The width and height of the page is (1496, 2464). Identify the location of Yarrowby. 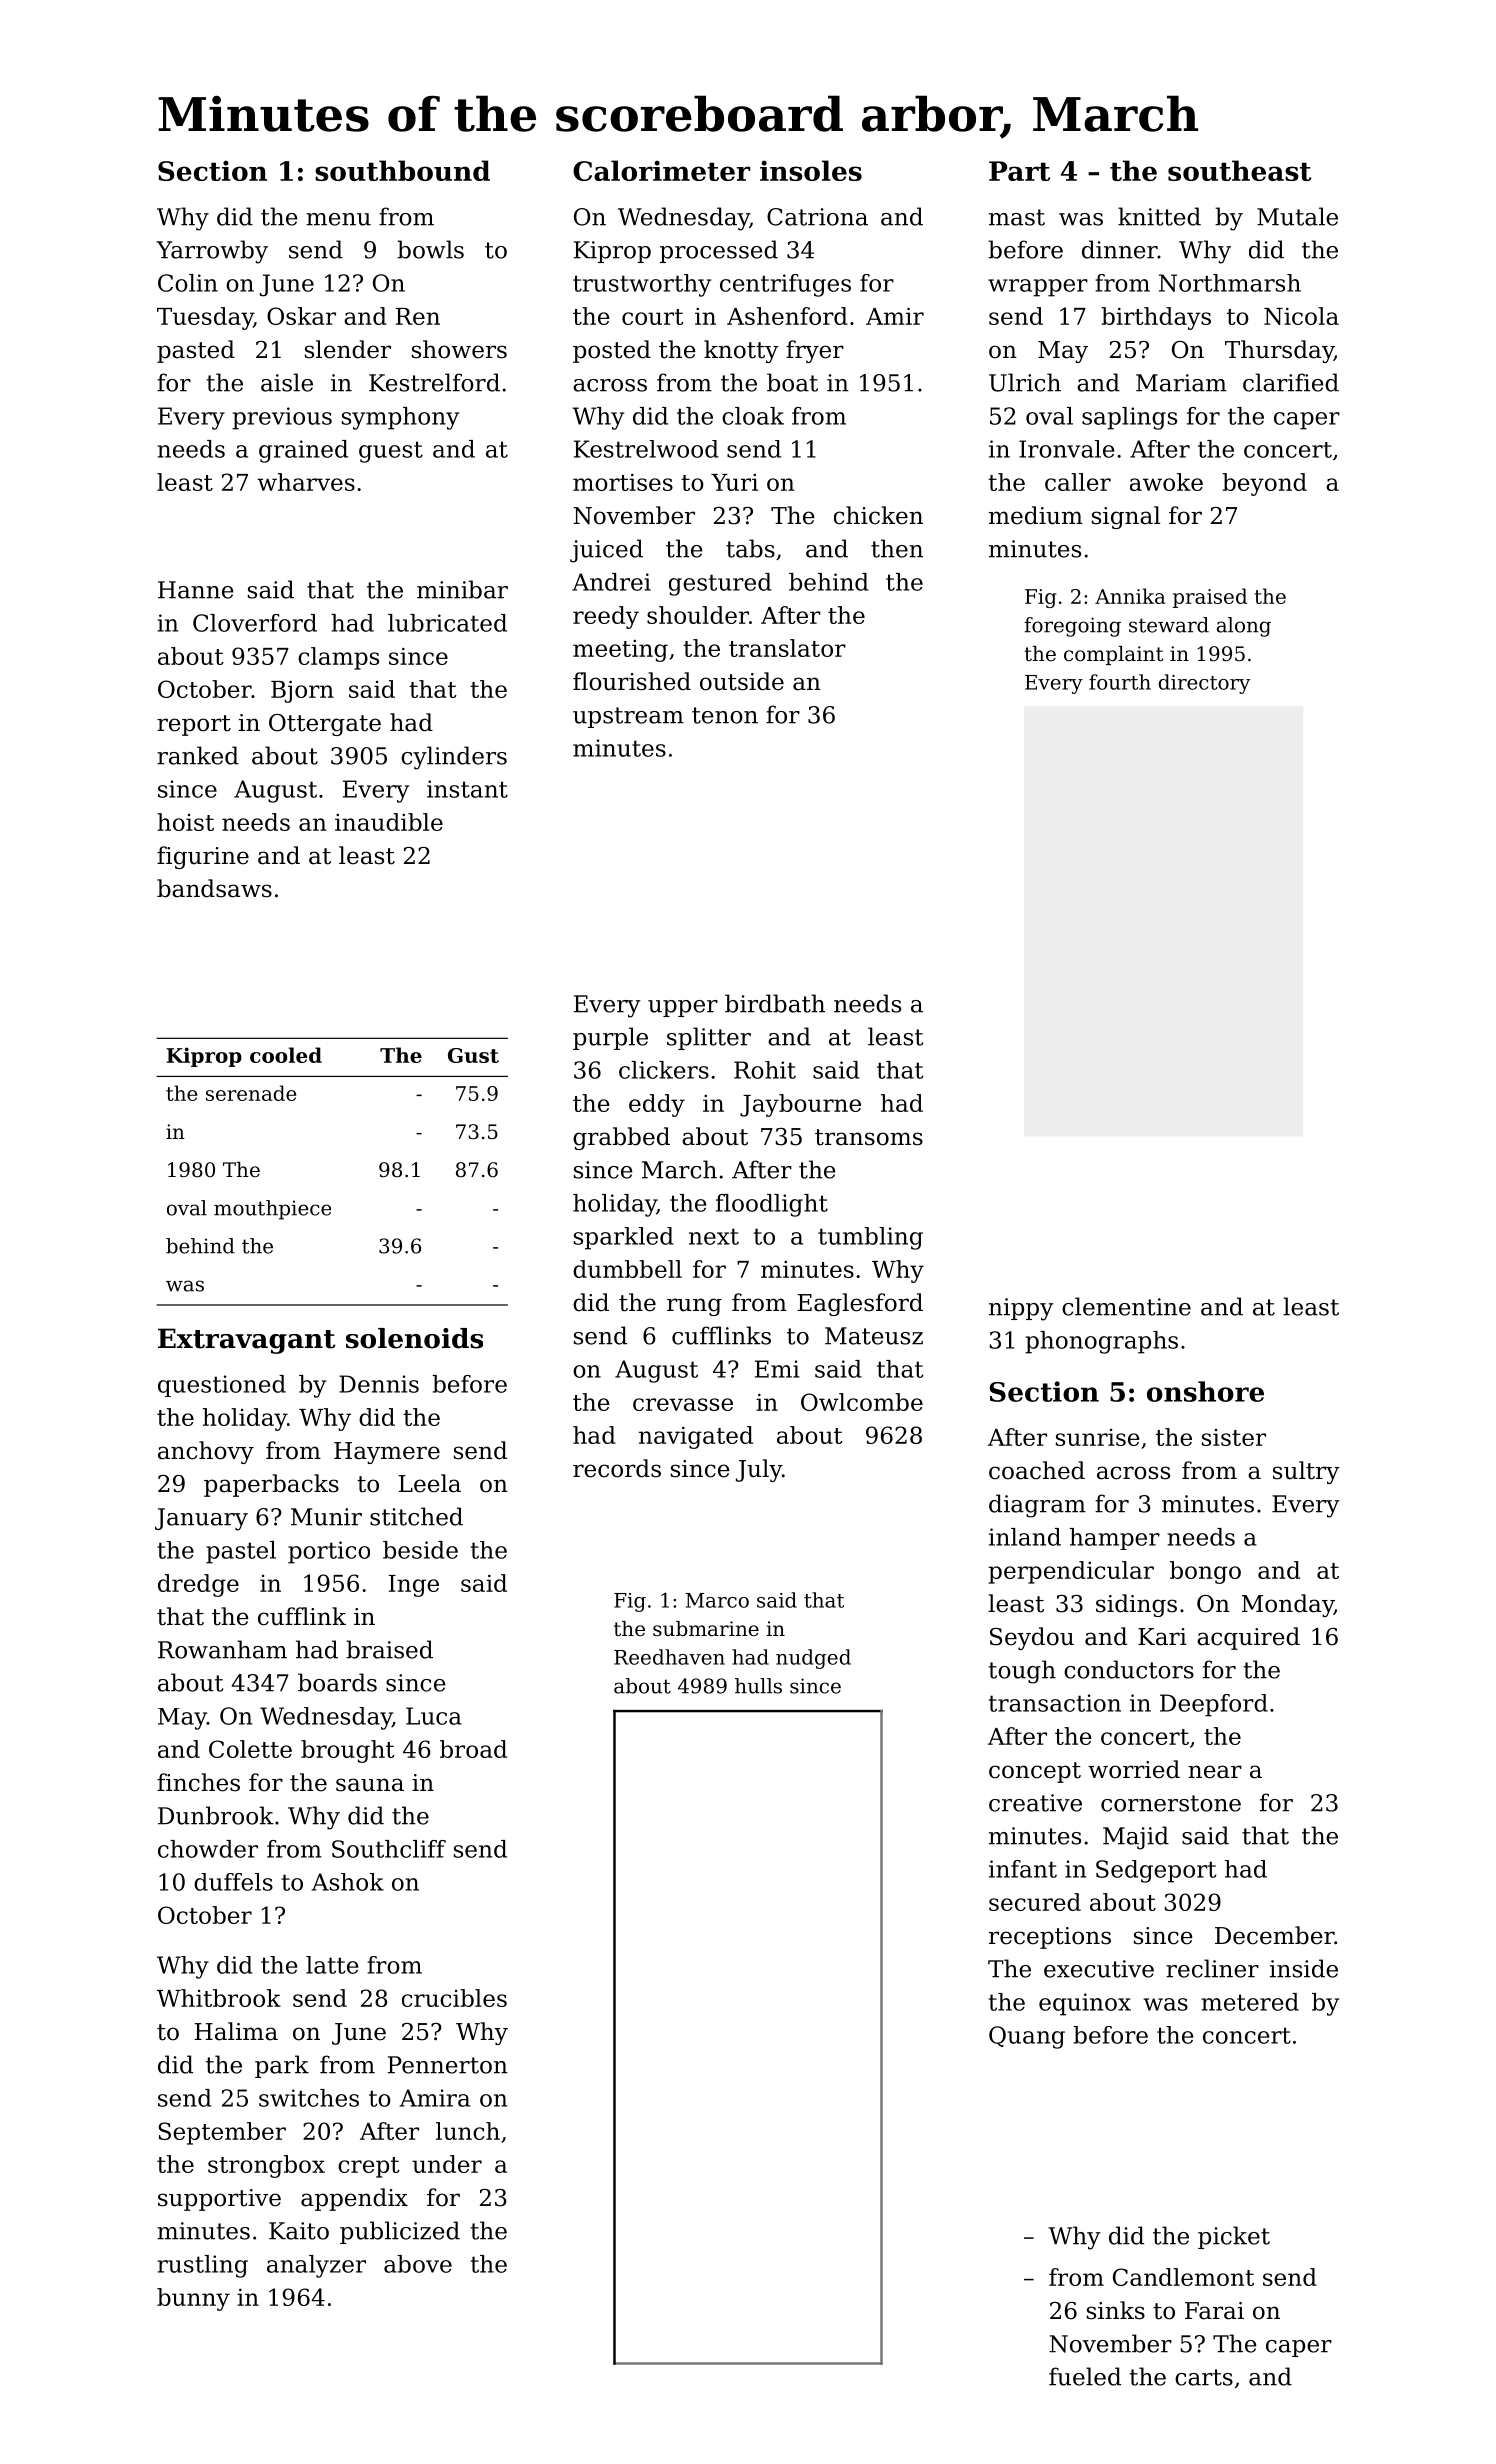
(212, 252).
